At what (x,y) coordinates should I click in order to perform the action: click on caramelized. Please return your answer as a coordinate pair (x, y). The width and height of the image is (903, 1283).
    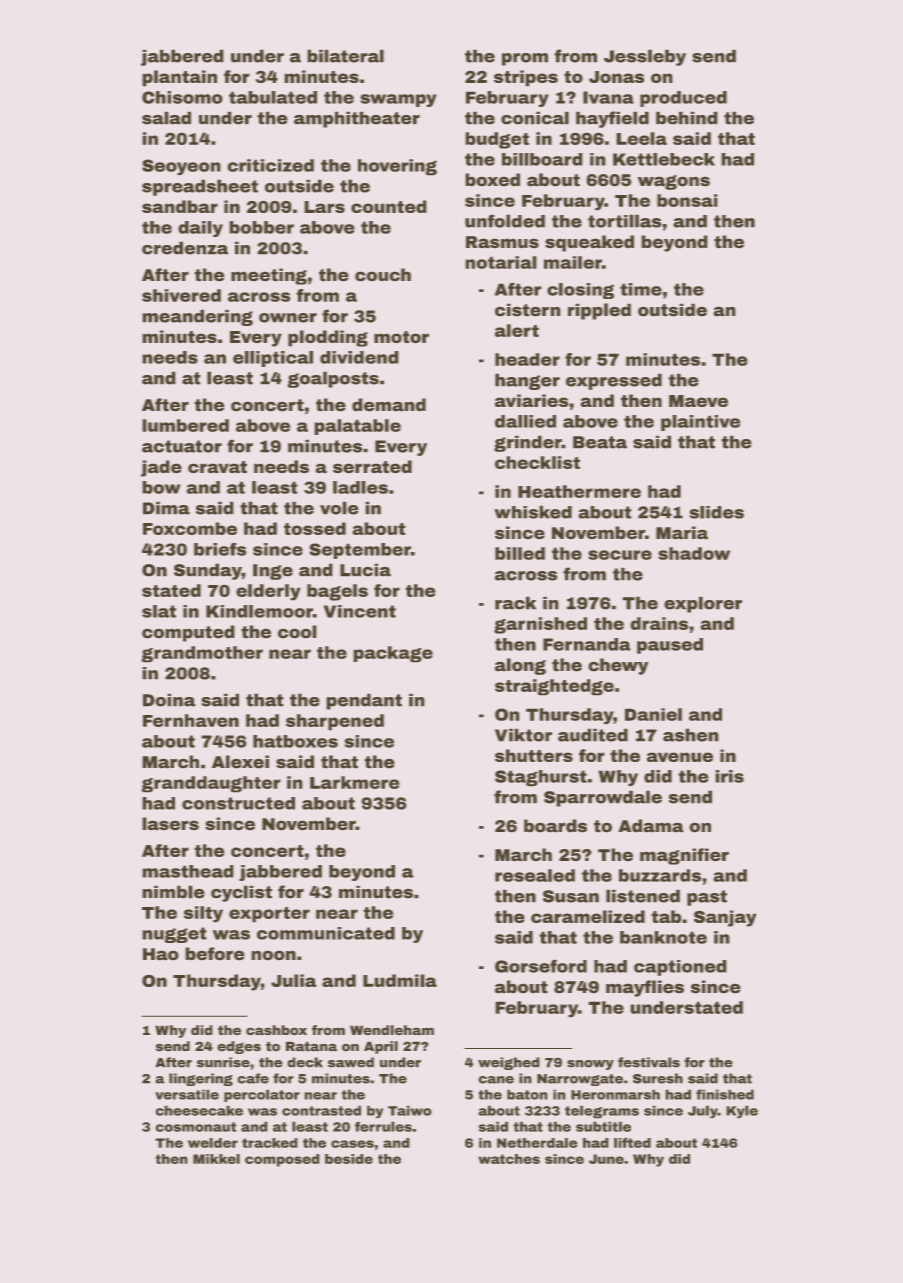
    Looking at the image, I should click on (588, 916).
